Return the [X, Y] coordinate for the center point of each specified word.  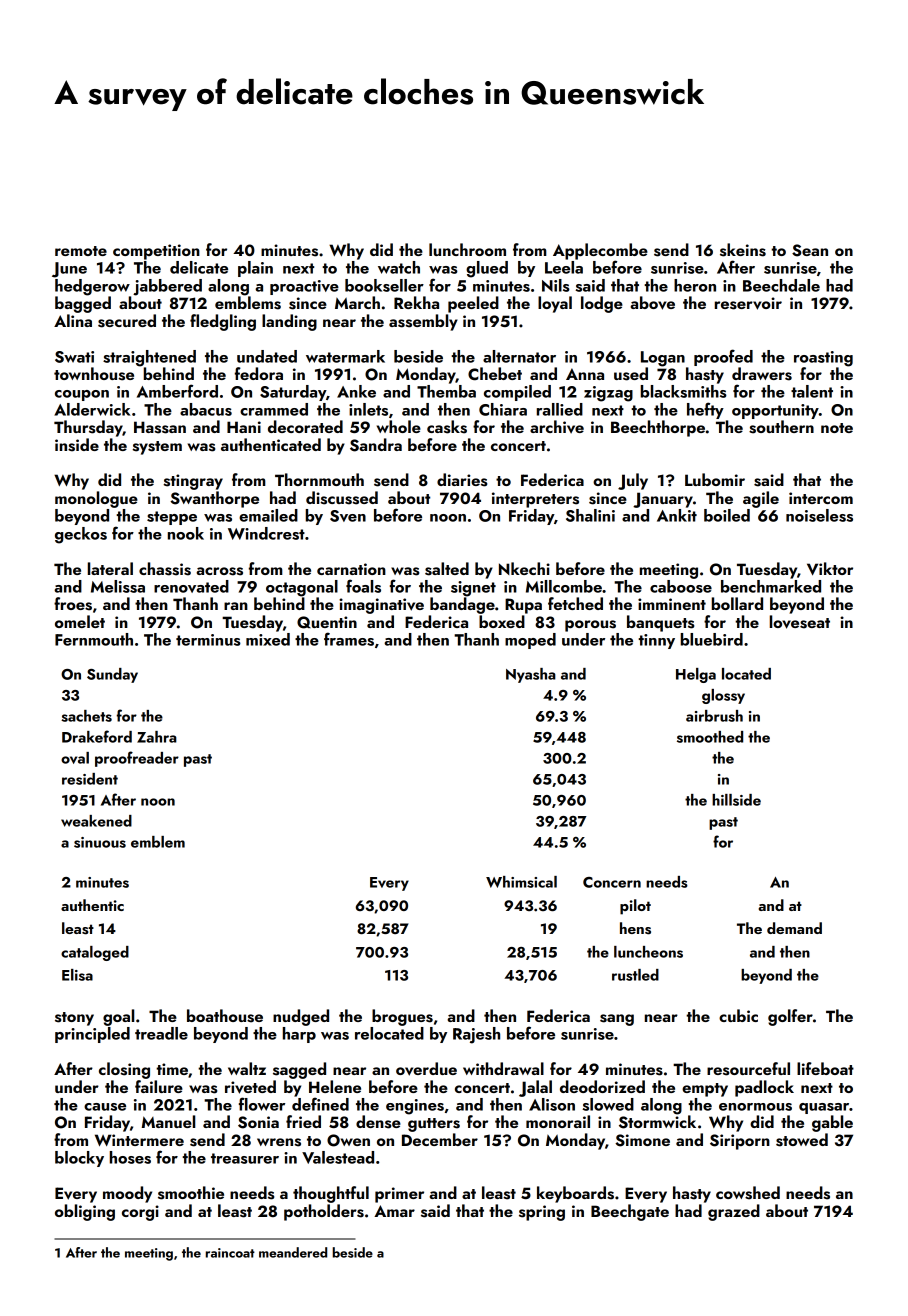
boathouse [225, 1016]
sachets [86, 716]
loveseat [800, 622]
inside [77, 445]
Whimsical [521, 882]
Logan [663, 359]
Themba [446, 391]
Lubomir [715, 479]
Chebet [495, 374]
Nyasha [531, 675]
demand [794, 928]
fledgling [223, 322]
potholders [324, 1212]
